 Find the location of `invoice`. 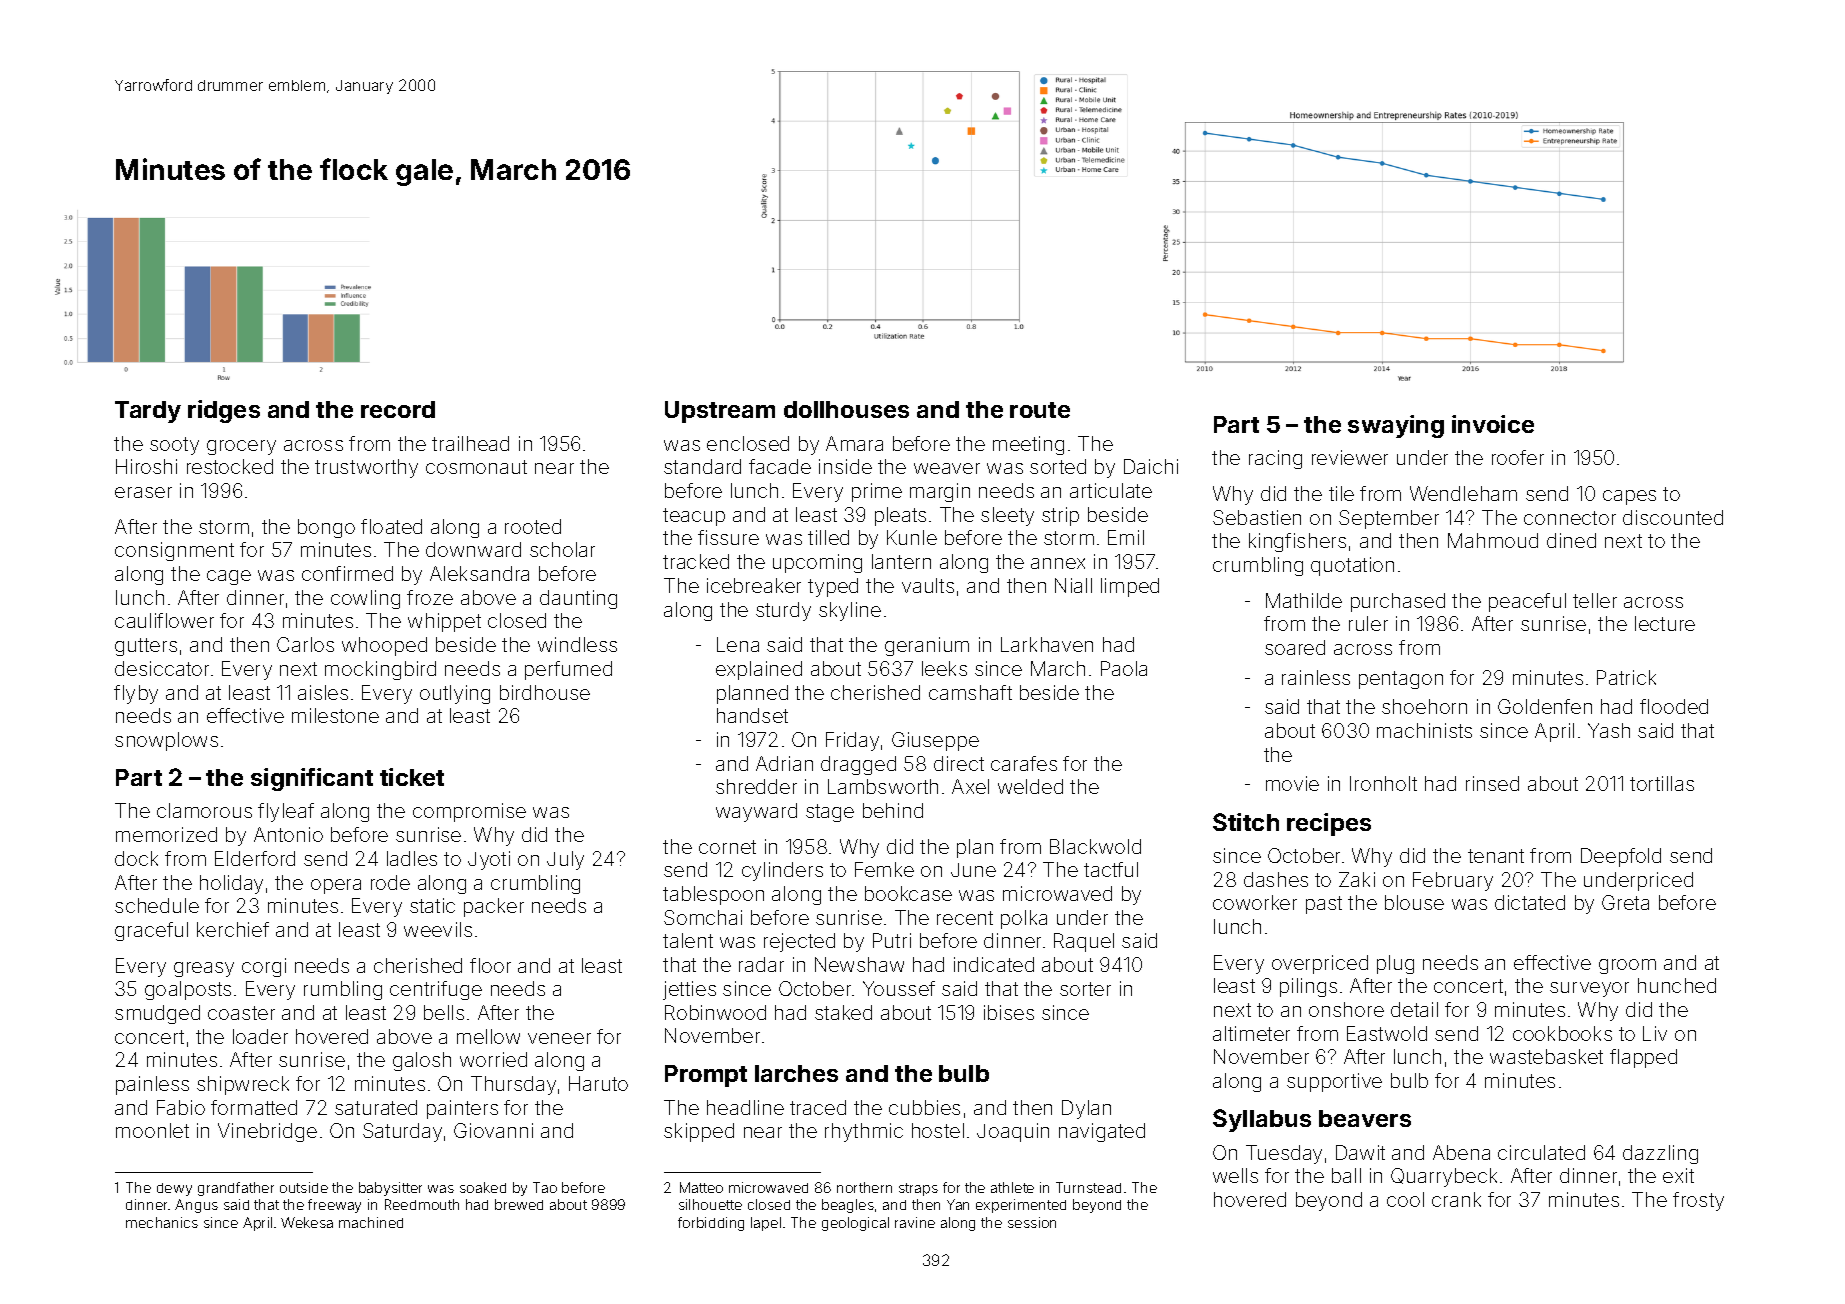

invoice is located at coordinates (1493, 424).
